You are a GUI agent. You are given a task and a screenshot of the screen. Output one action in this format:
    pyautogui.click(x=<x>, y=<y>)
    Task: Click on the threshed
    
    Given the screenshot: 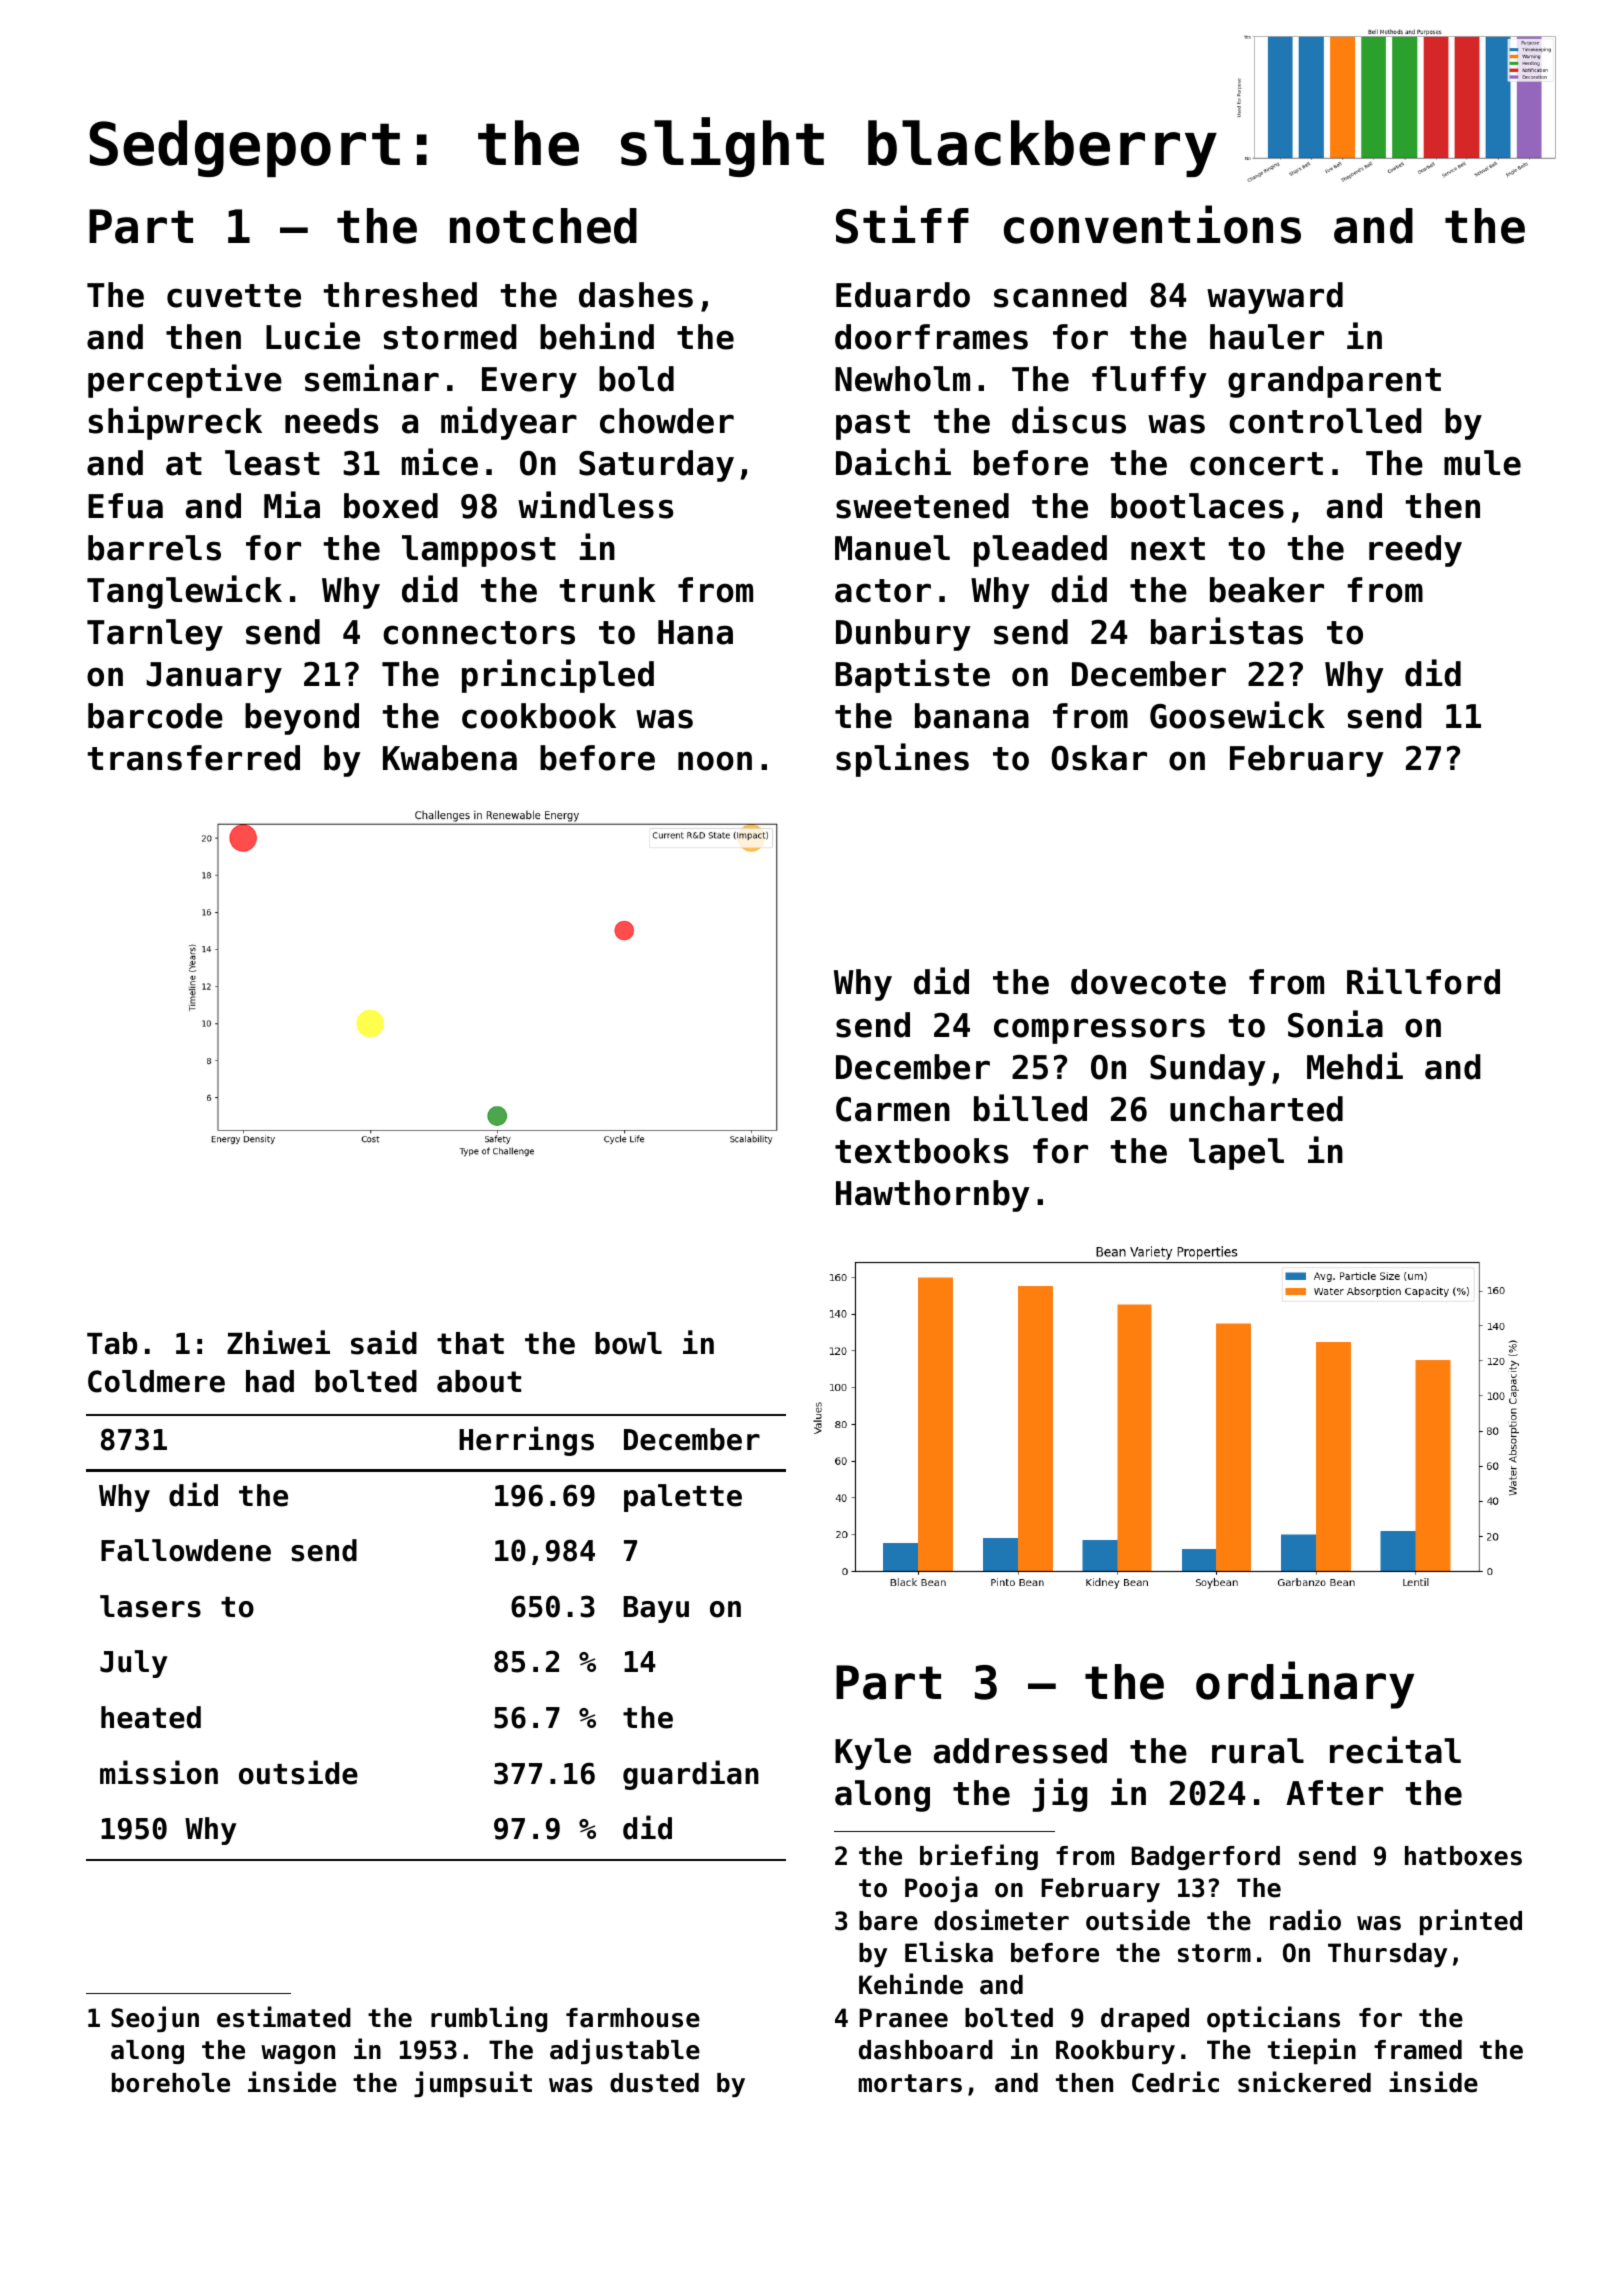 What is the action you would take?
    pyautogui.click(x=400, y=295)
